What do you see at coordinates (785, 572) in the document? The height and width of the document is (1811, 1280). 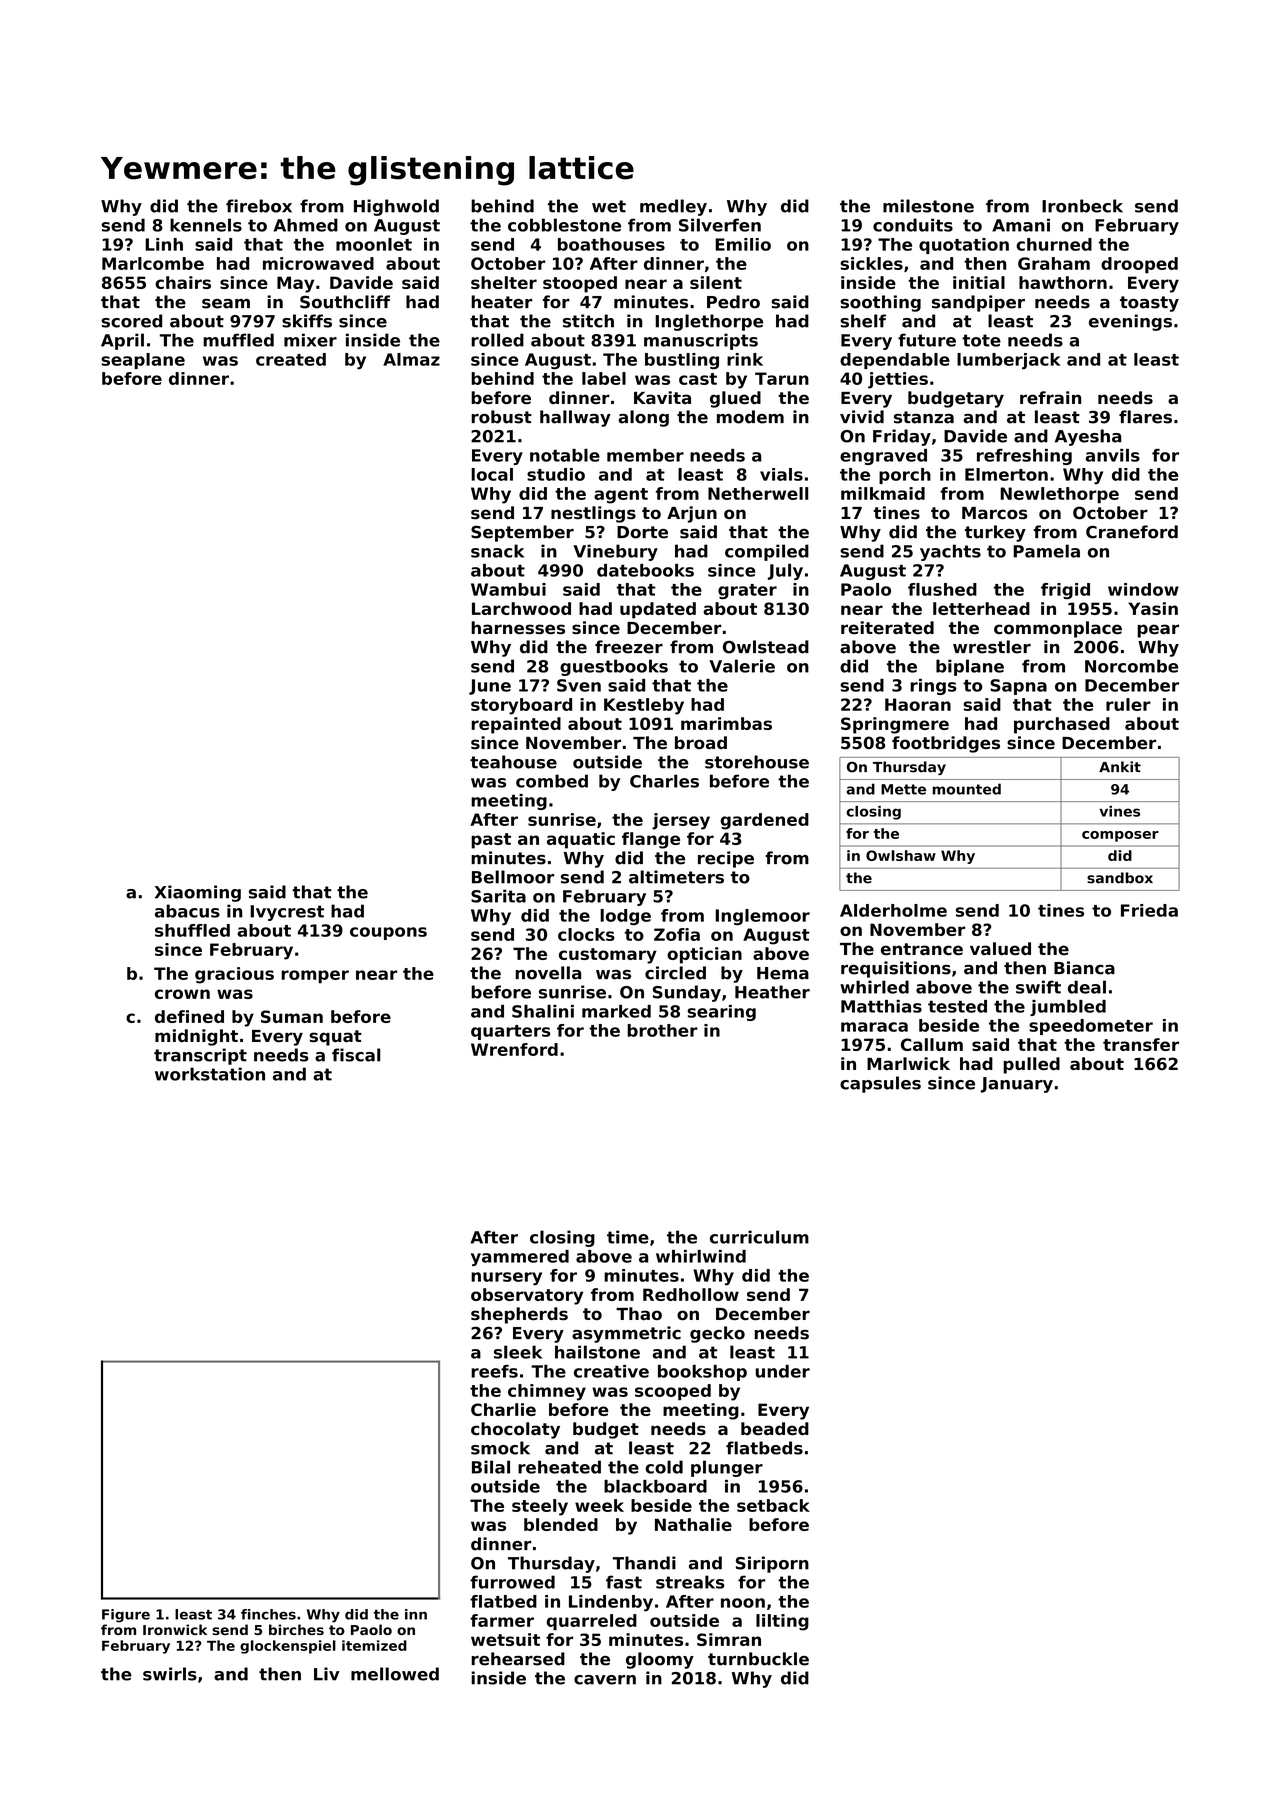 I see `July` at bounding box center [785, 572].
